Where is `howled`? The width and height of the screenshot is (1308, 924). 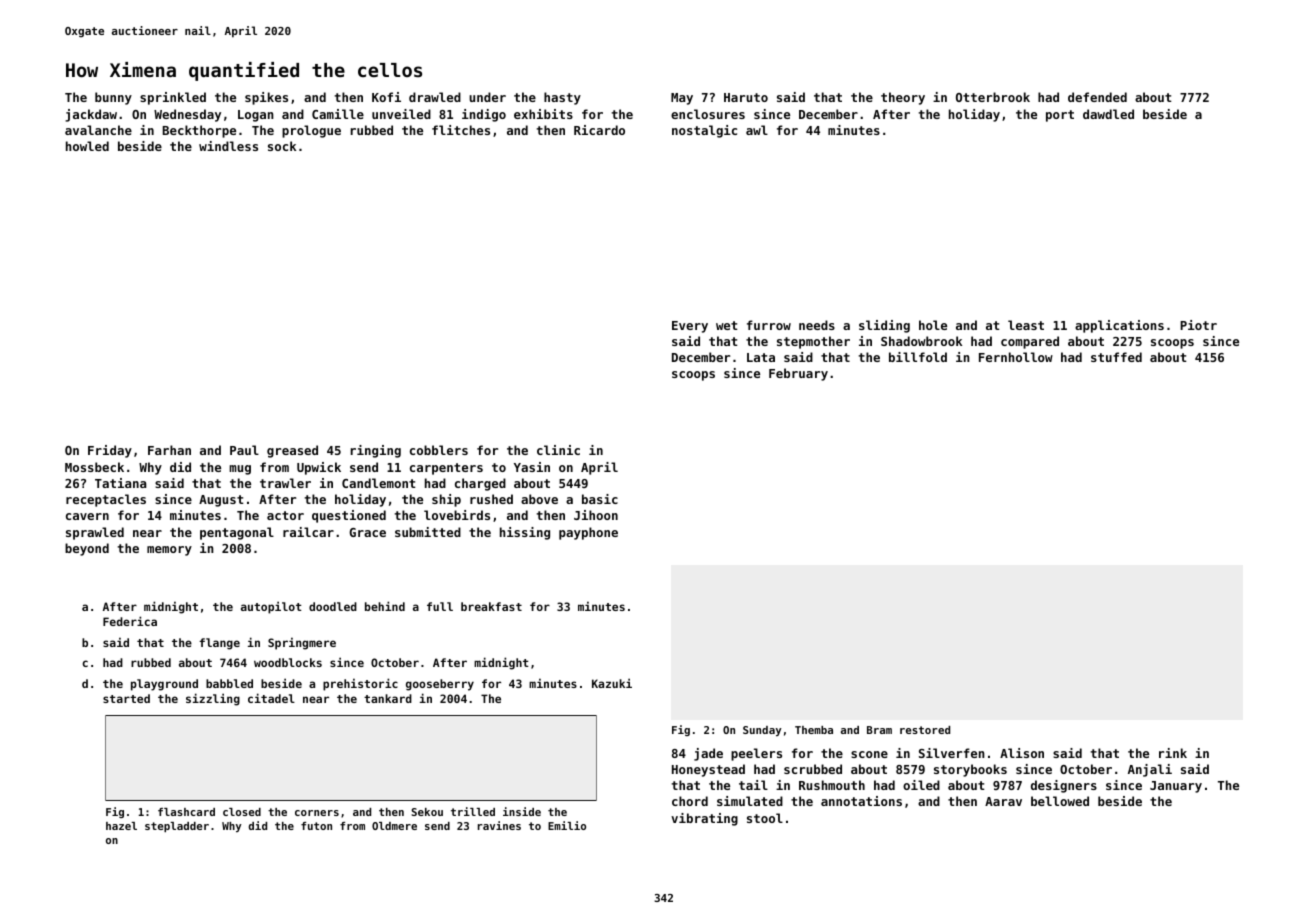 howled is located at coordinates (87, 146).
